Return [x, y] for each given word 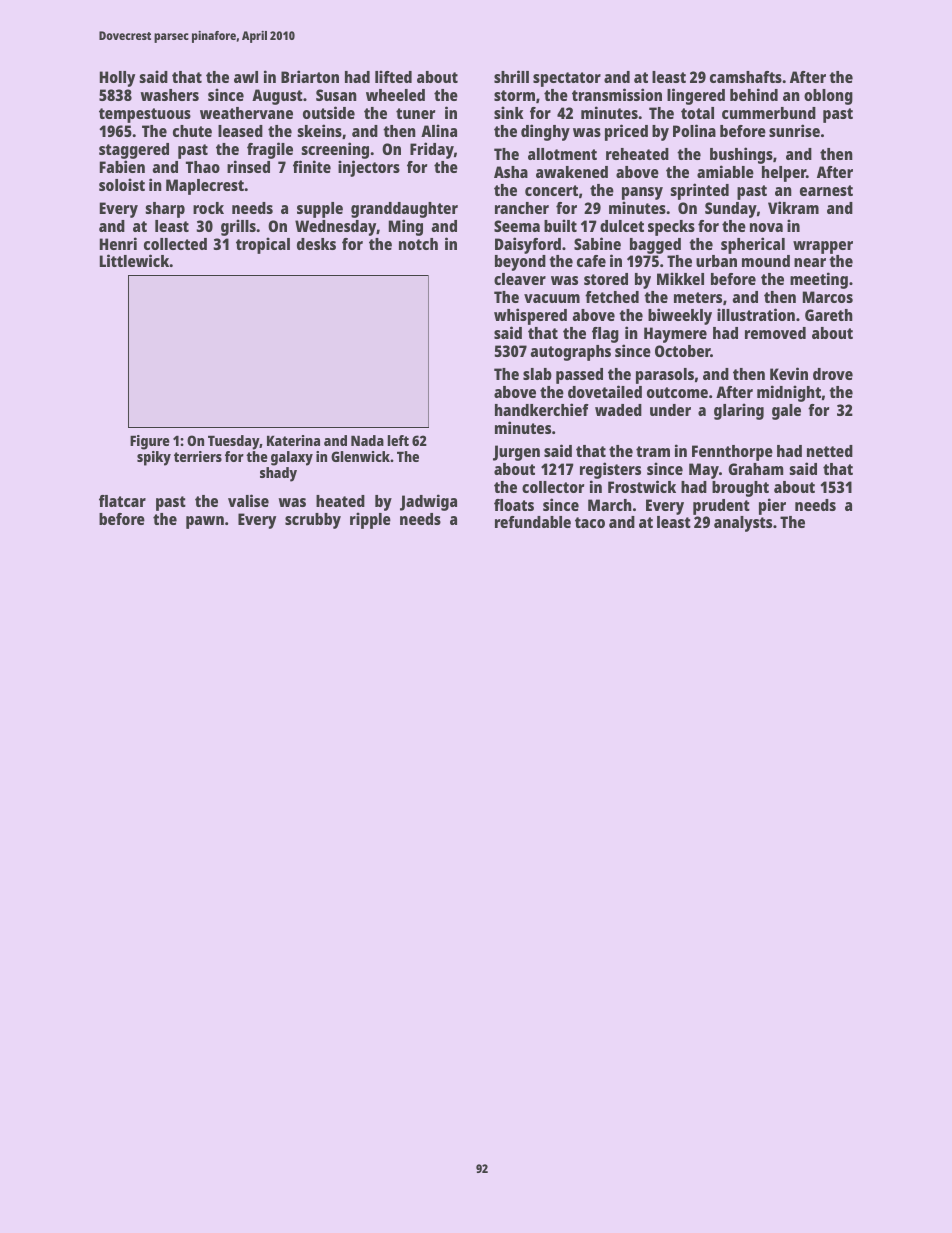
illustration [756, 314]
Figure [150, 442]
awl [246, 77]
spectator [567, 79]
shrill [511, 76]
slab [537, 374]
